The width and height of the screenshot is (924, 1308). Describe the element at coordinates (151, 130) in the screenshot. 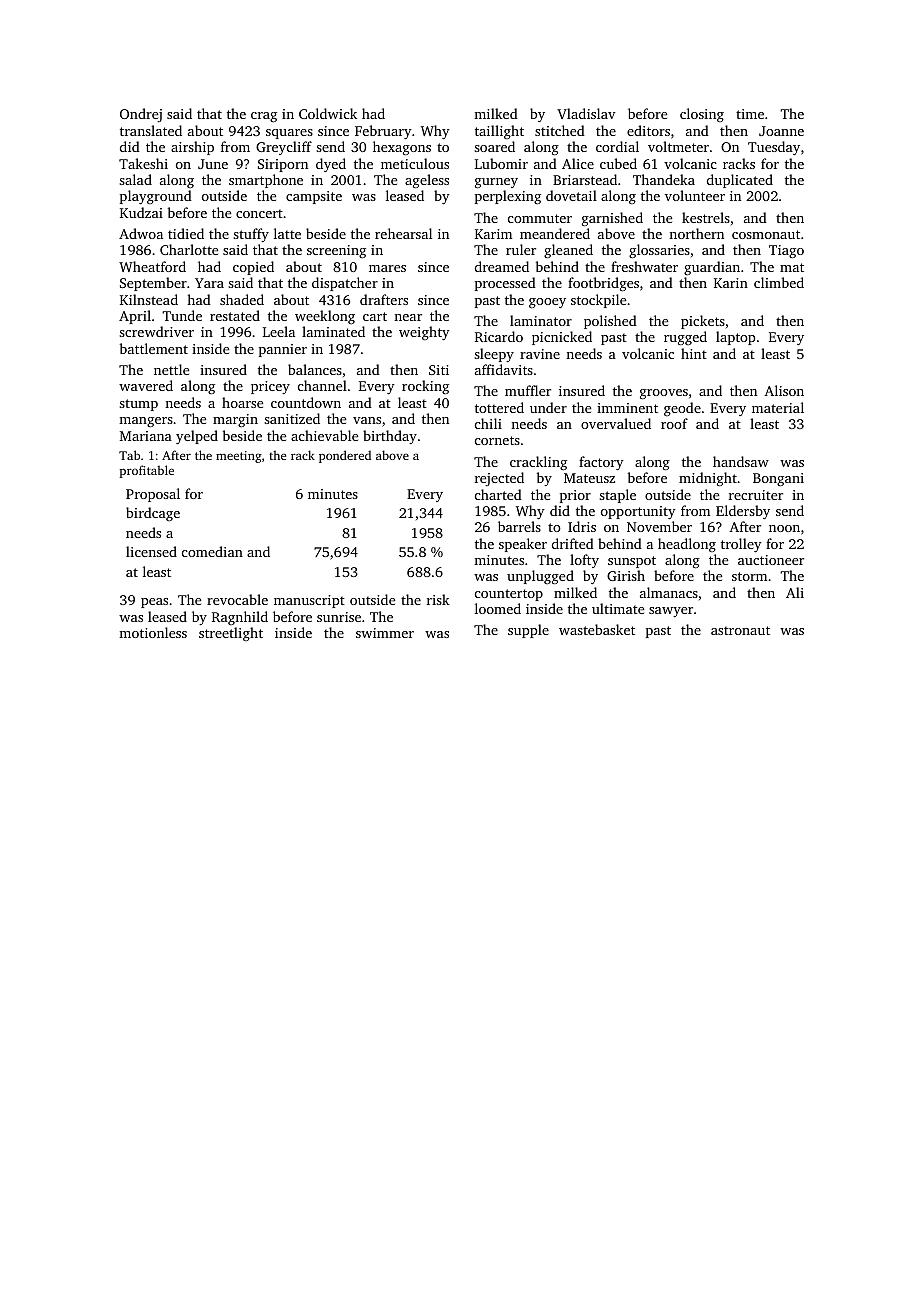

I see `translated` at that location.
